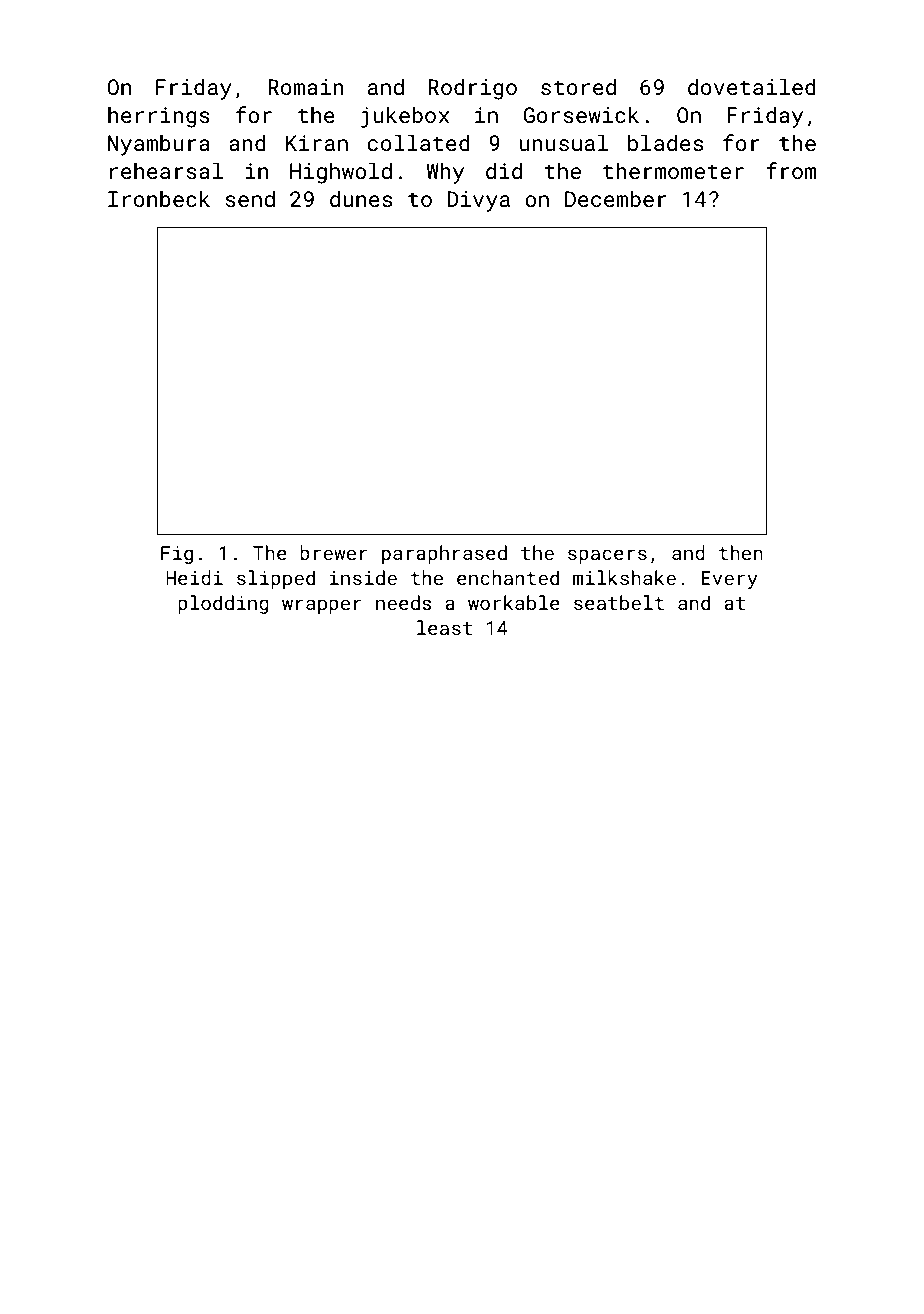  What do you see at coordinates (791, 170) in the image?
I see `from` at bounding box center [791, 170].
